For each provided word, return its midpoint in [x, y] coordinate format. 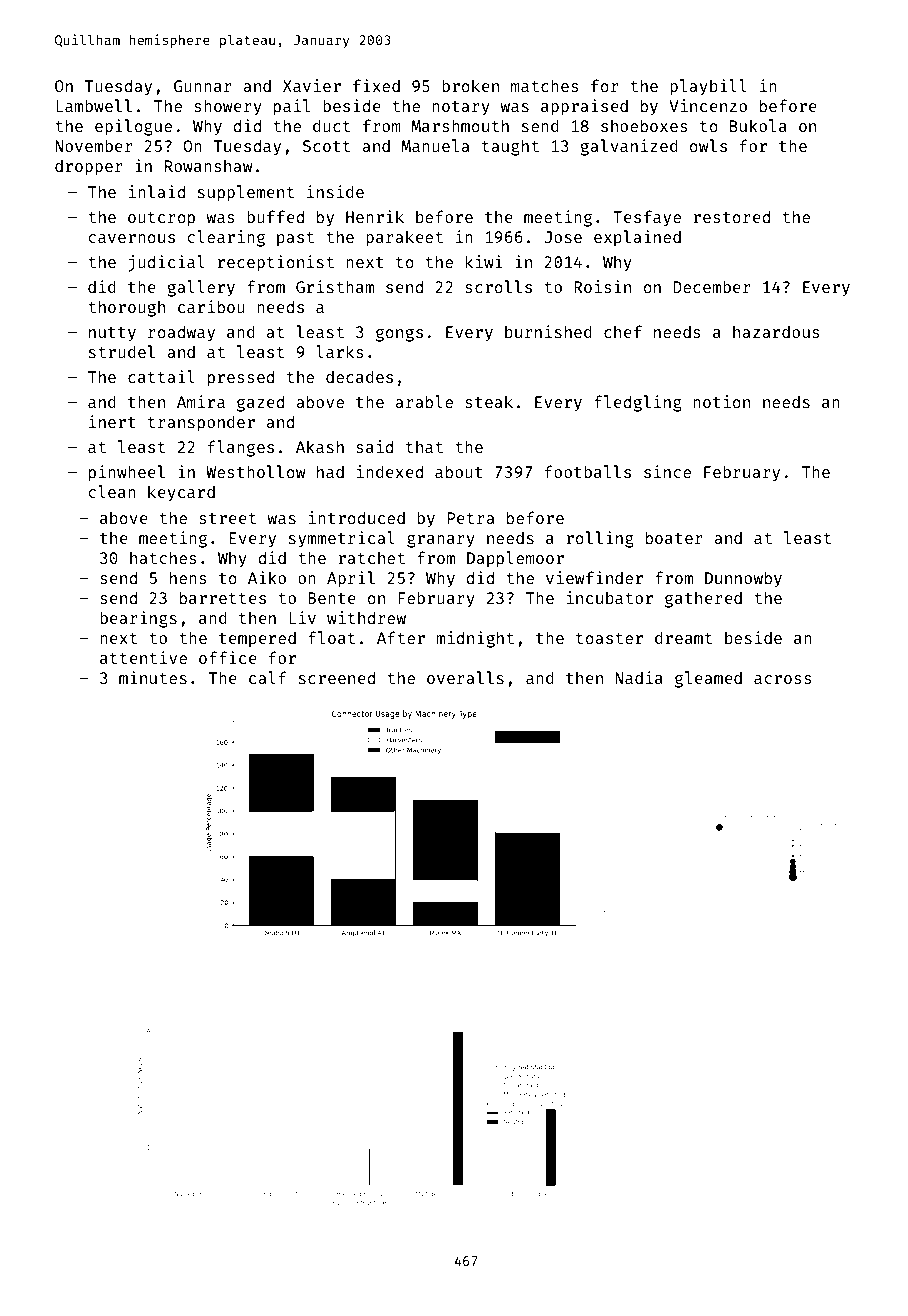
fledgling [638, 403]
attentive [143, 657]
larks [340, 351]
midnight [475, 639]
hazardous [776, 331]
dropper [89, 167]
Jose [563, 237]
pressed [241, 378]
